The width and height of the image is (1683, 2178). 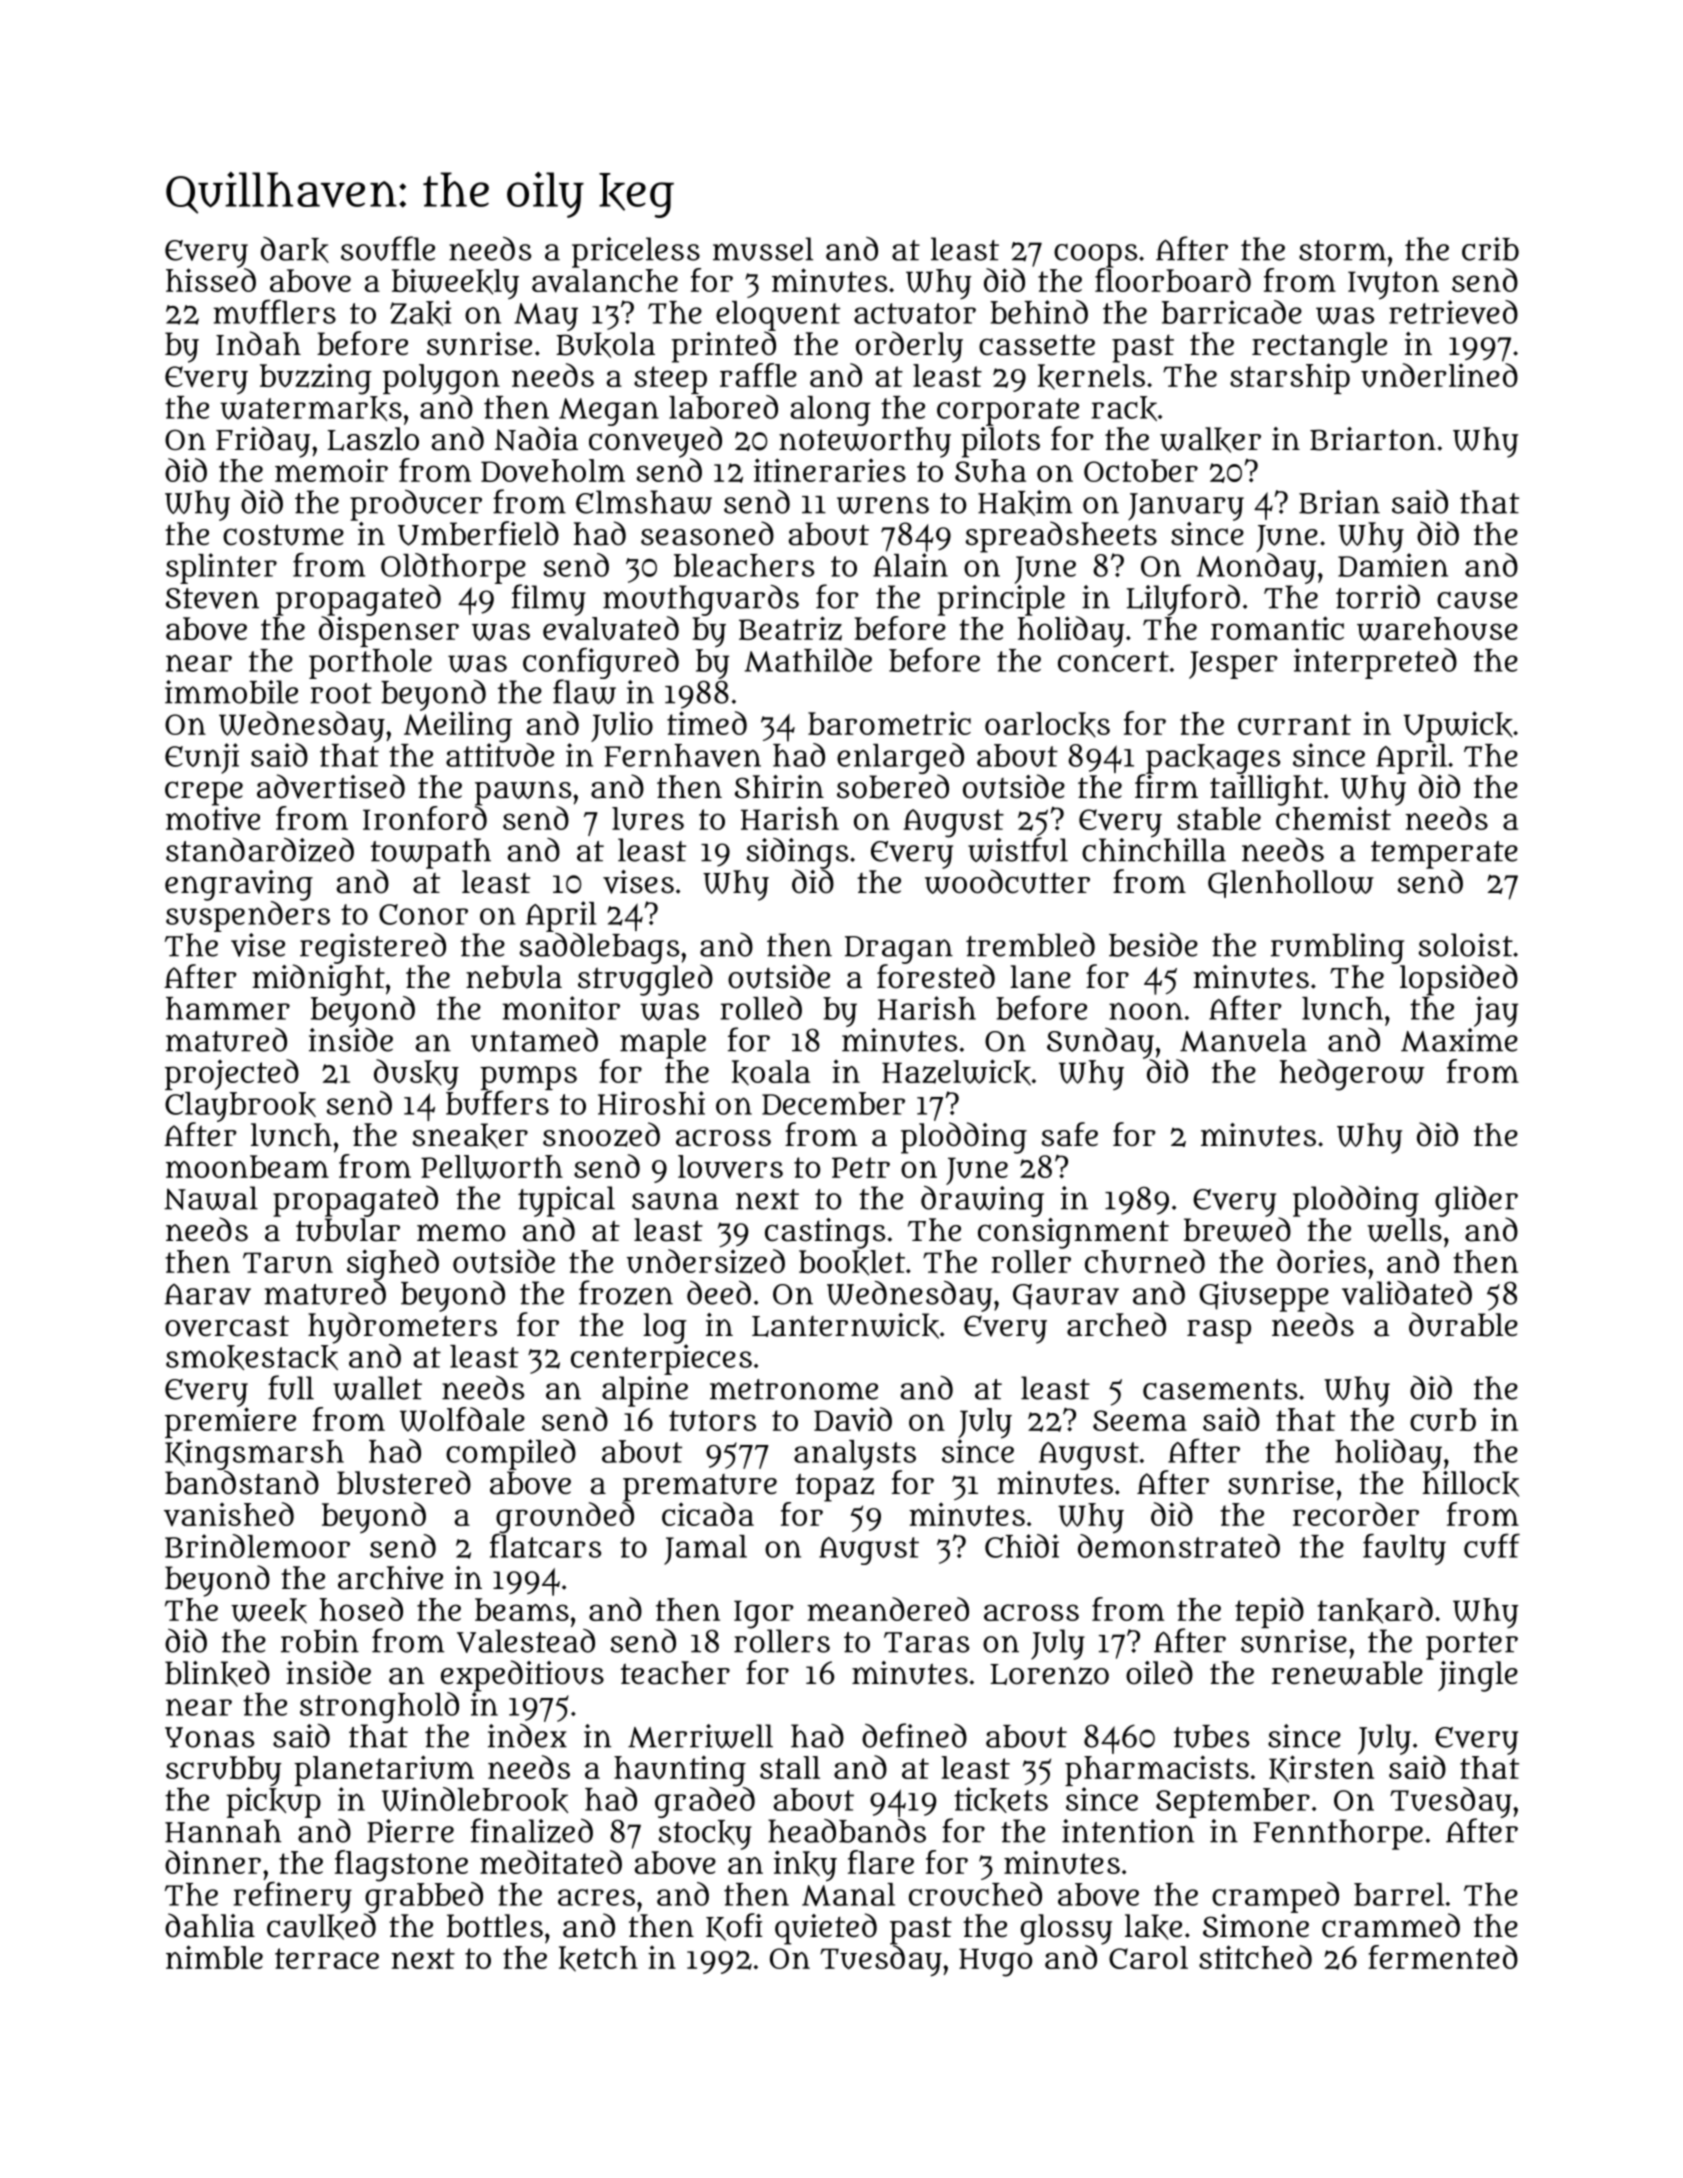 What do you see at coordinates (797, 853) in the image?
I see `sidings` at bounding box center [797, 853].
